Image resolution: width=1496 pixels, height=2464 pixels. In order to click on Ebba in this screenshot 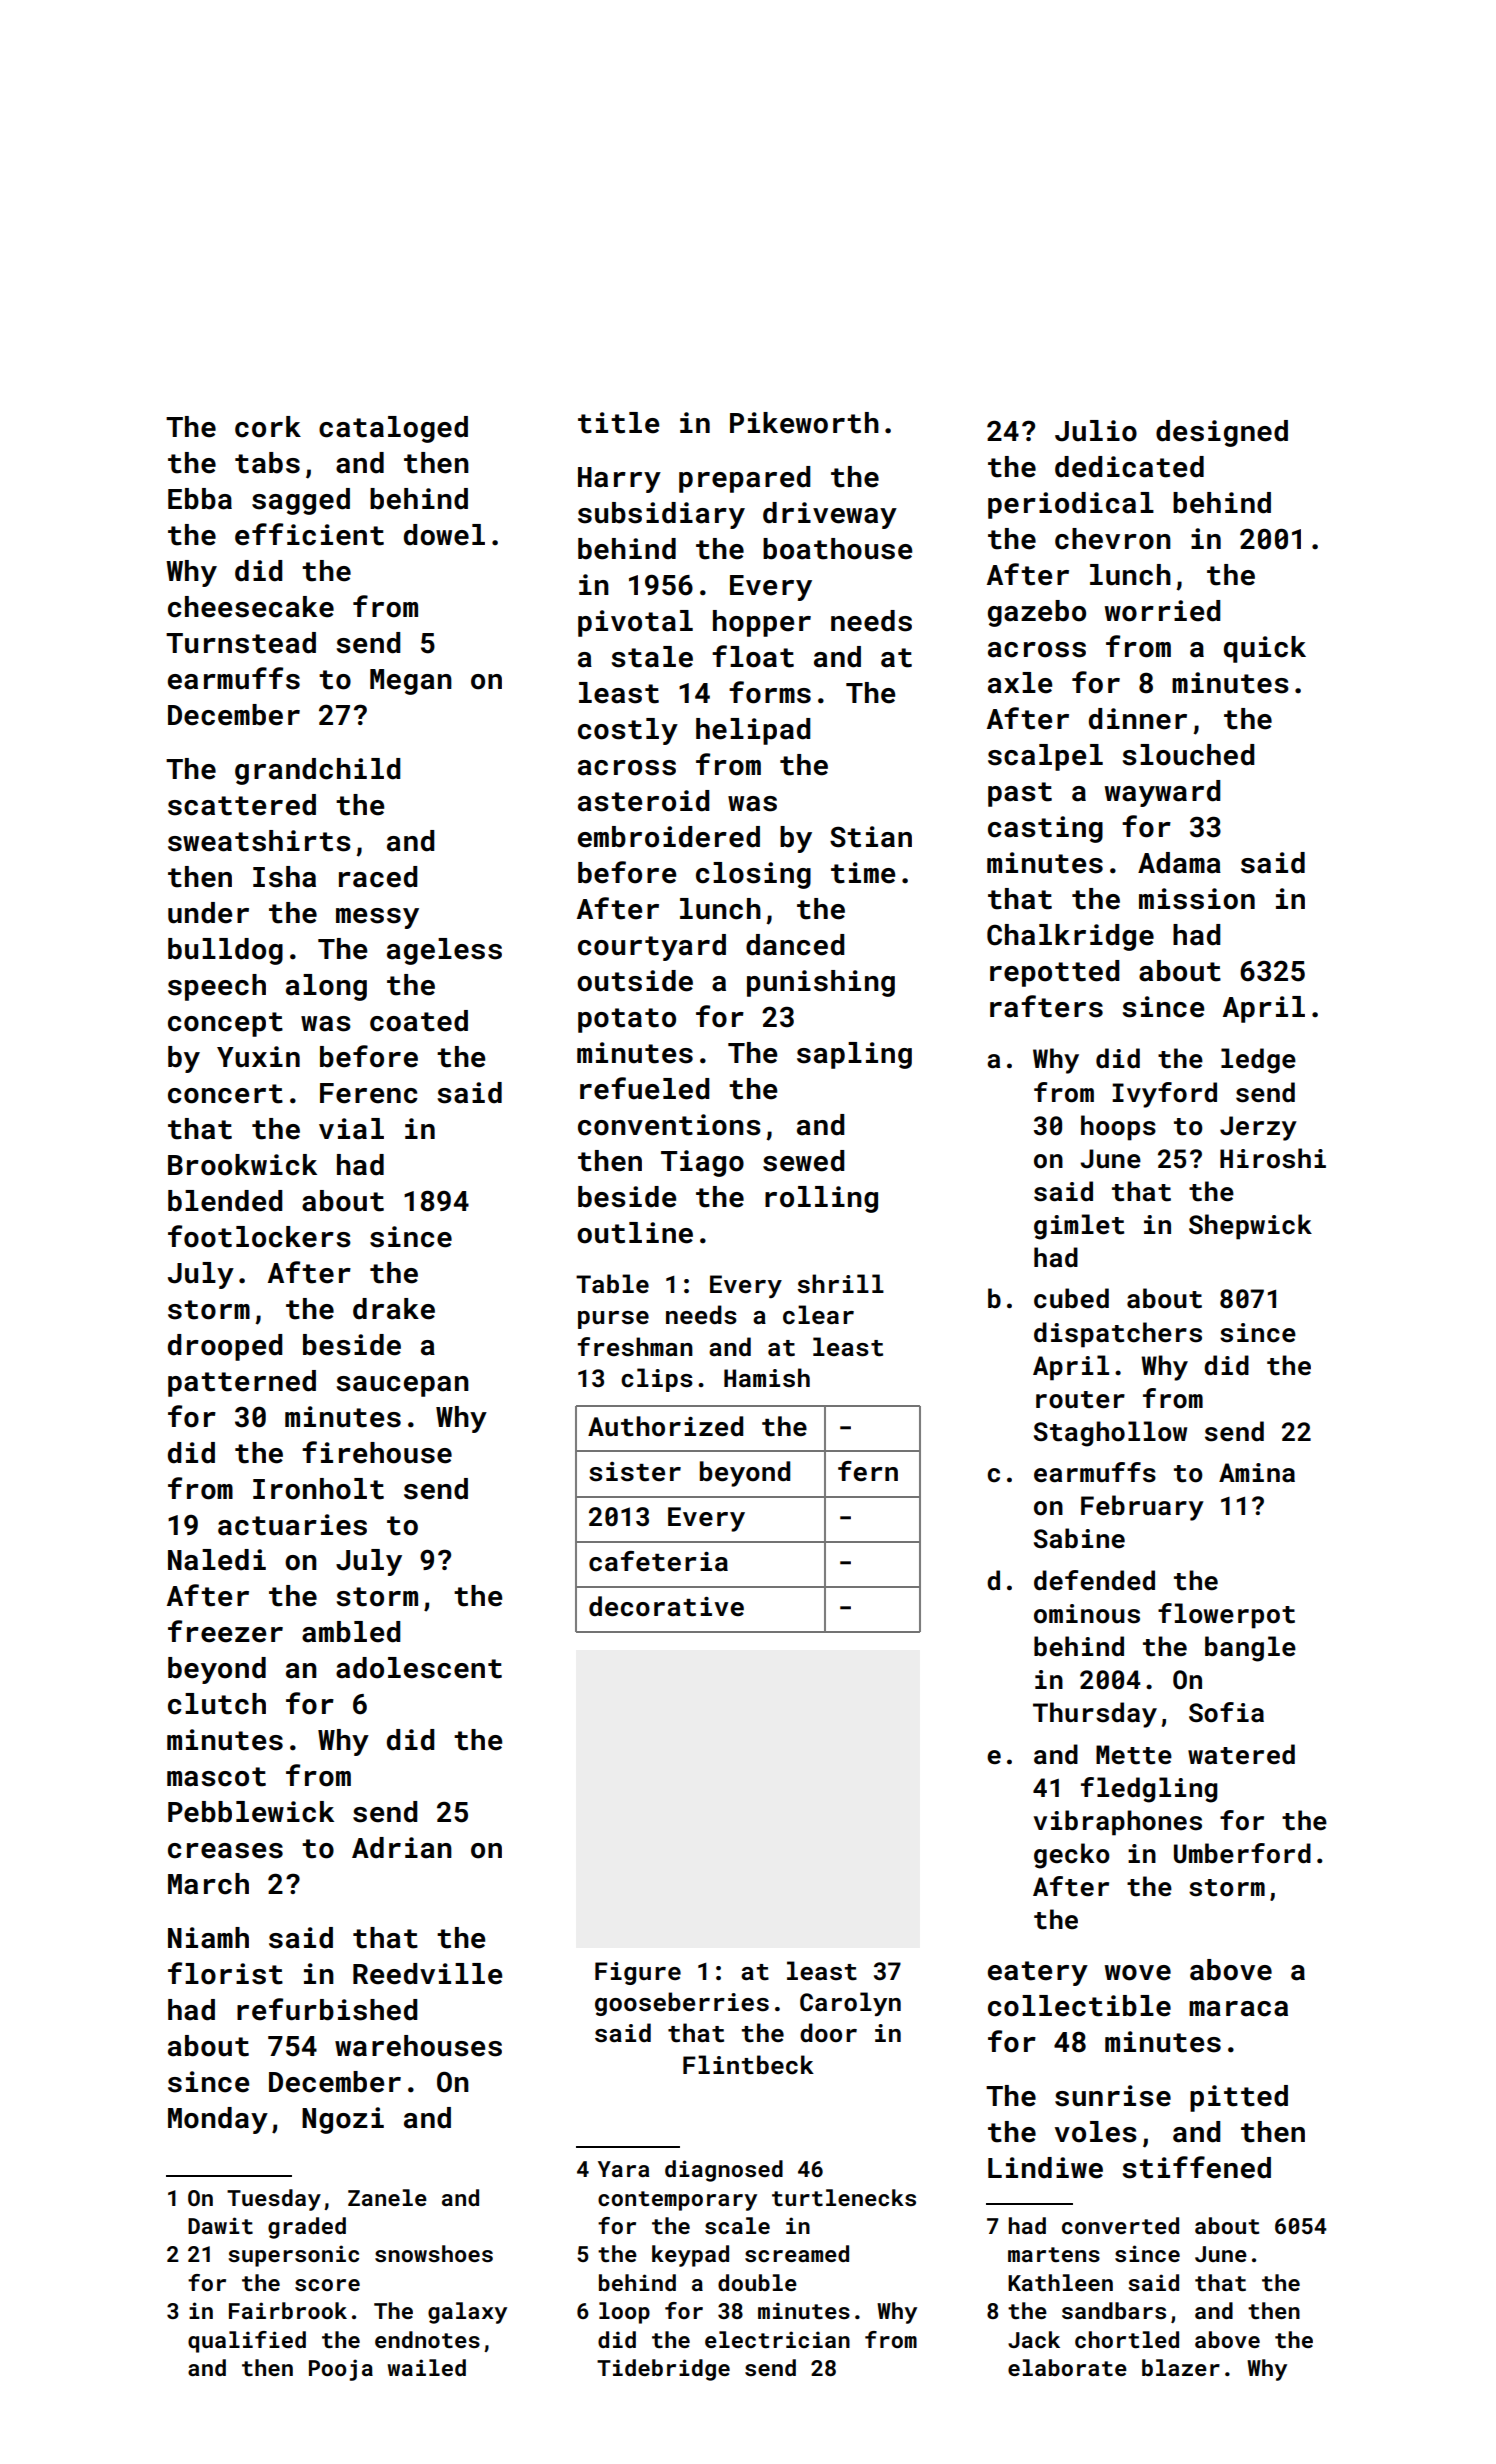, I will do `click(200, 499)`.
